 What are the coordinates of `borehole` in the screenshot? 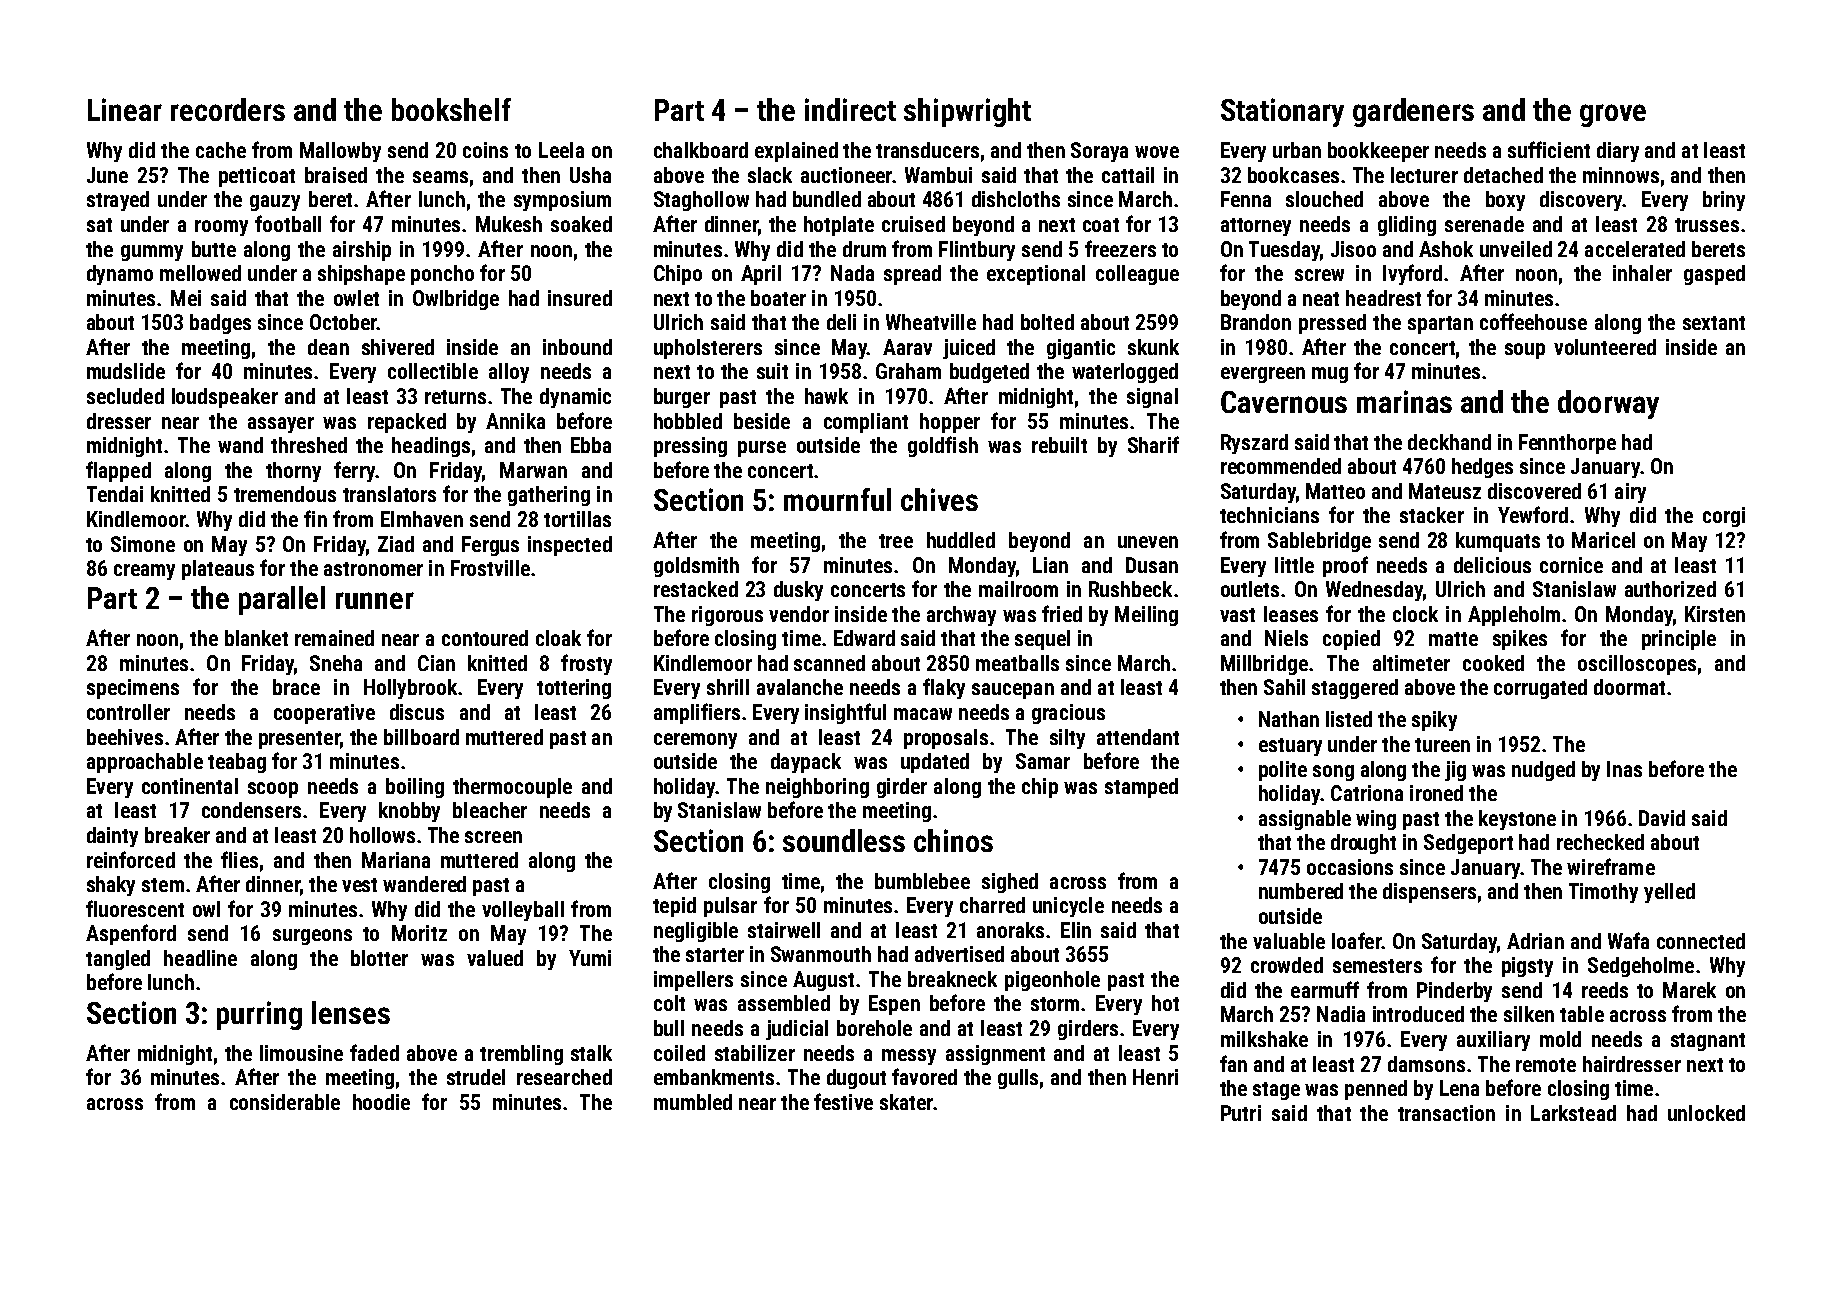 It's located at (874, 1028).
